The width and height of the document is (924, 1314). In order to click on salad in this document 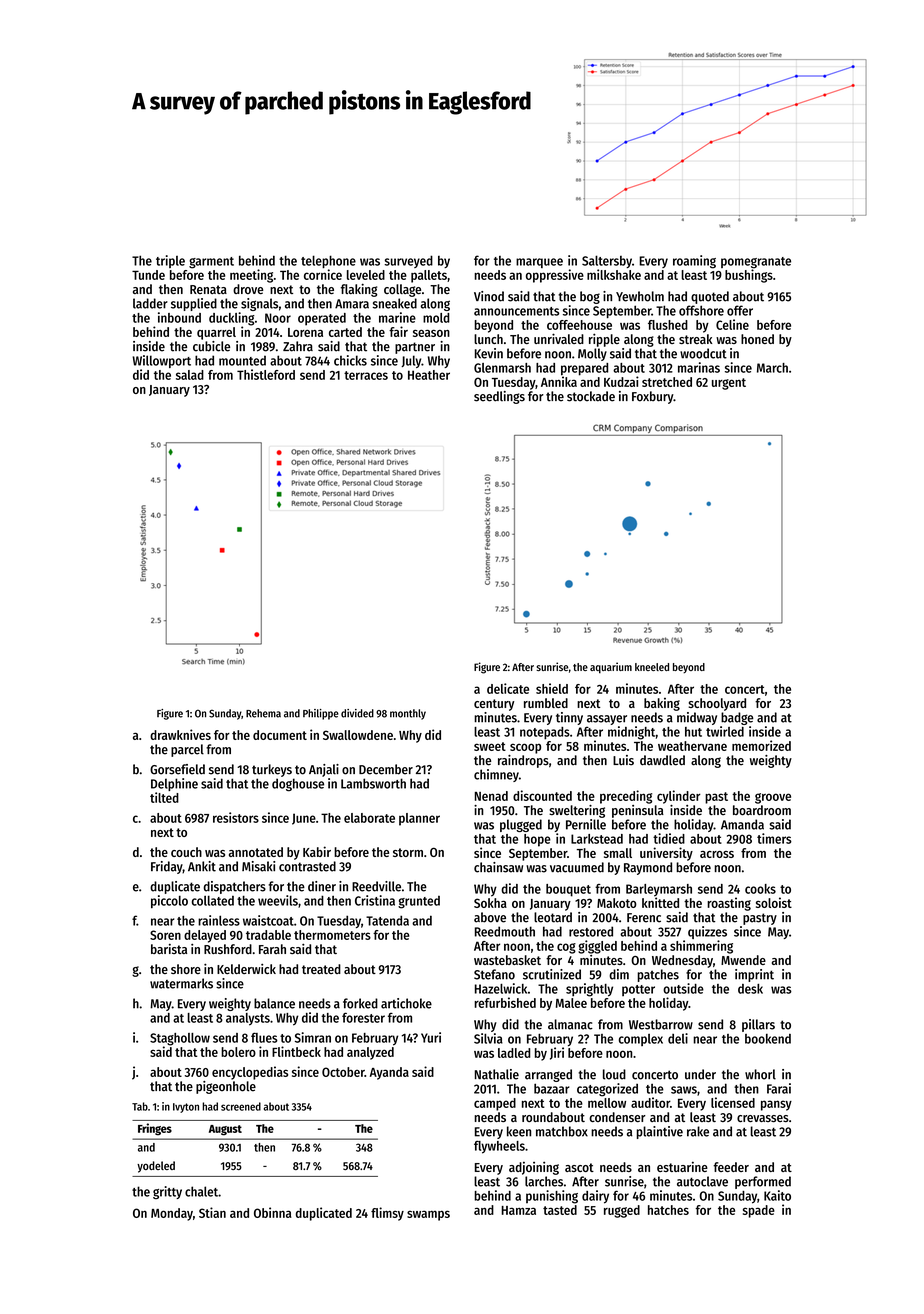, I will do `click(190, 375)`.
